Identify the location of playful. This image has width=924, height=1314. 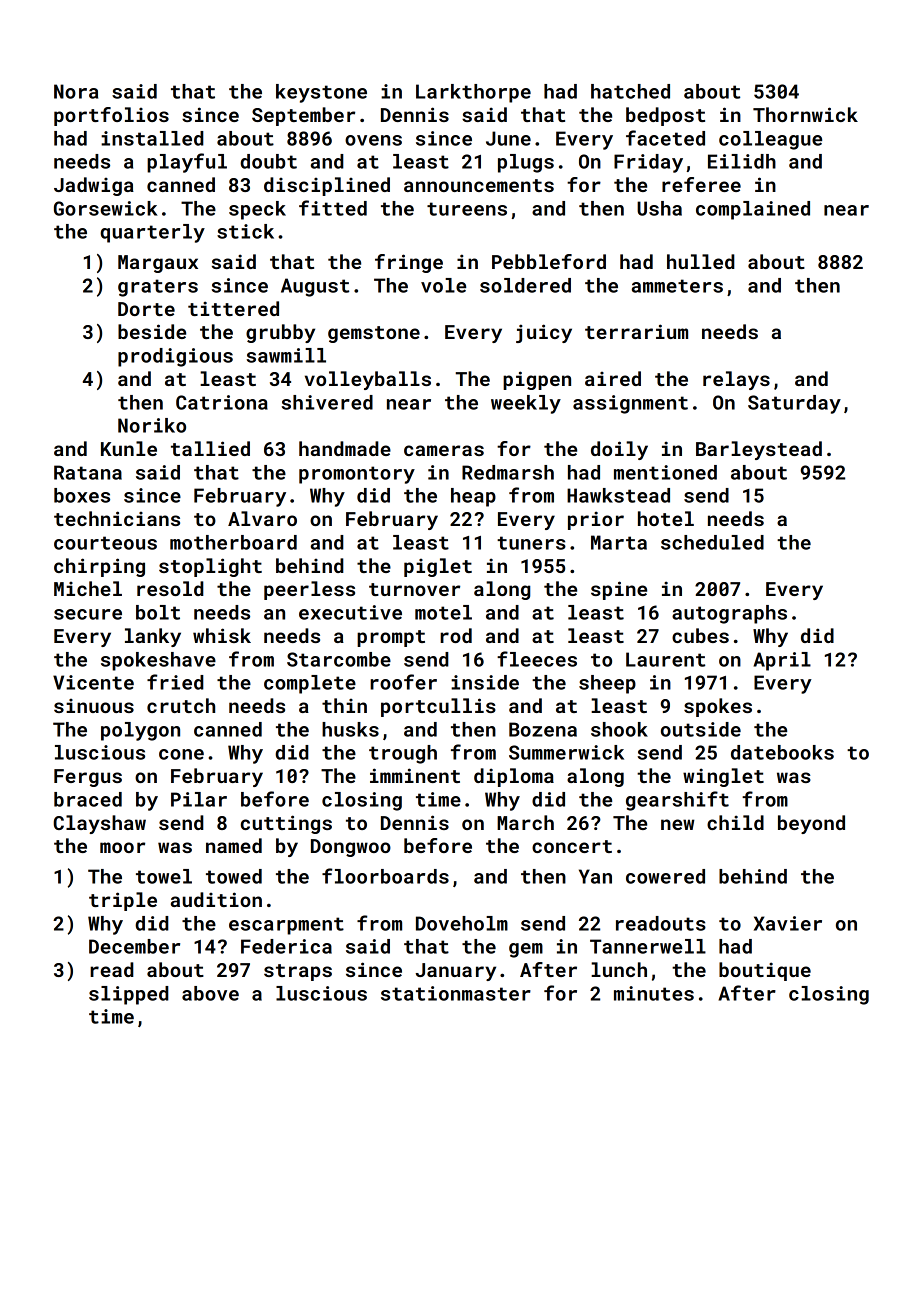
(187, 163).
